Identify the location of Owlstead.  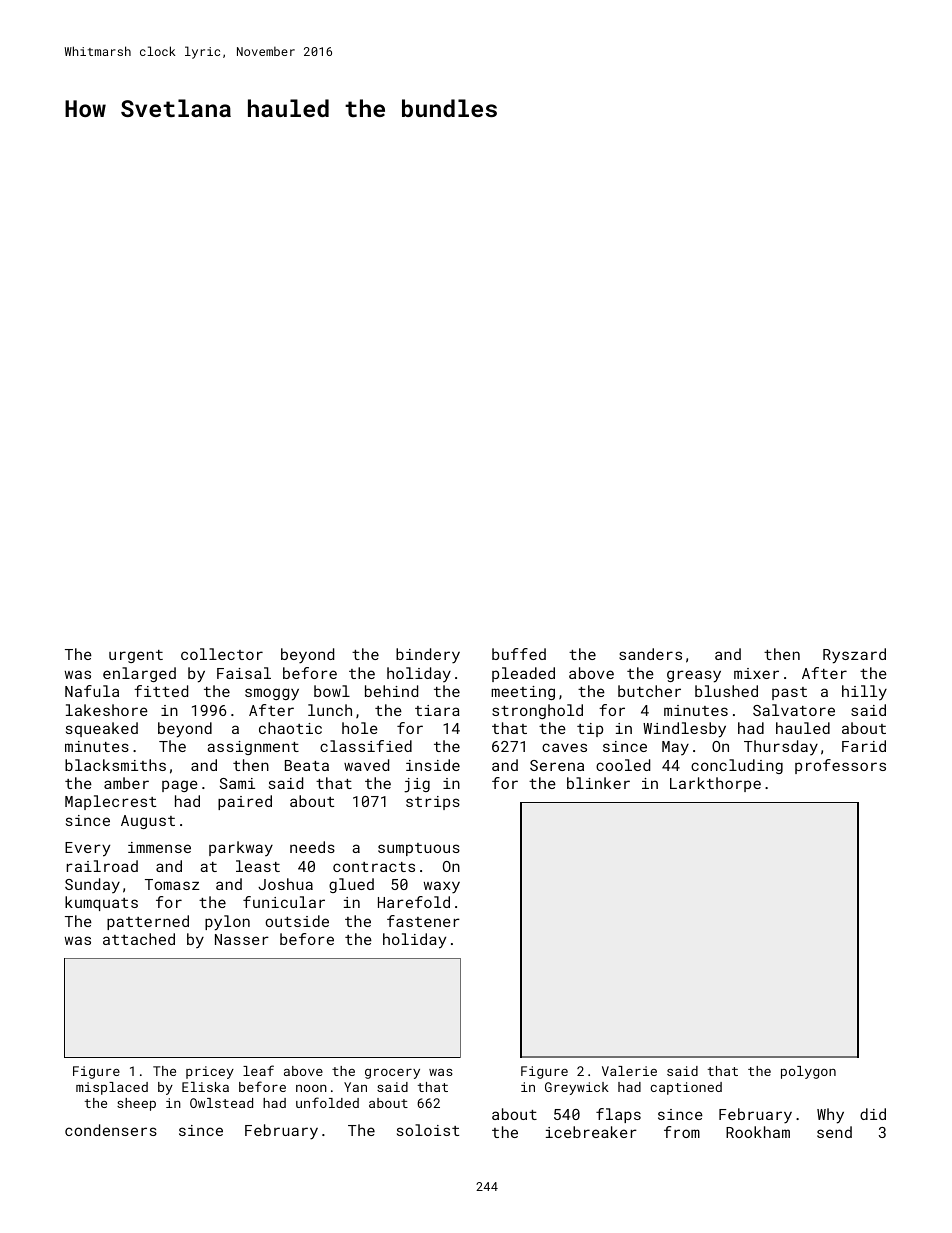
(221, 1103).
